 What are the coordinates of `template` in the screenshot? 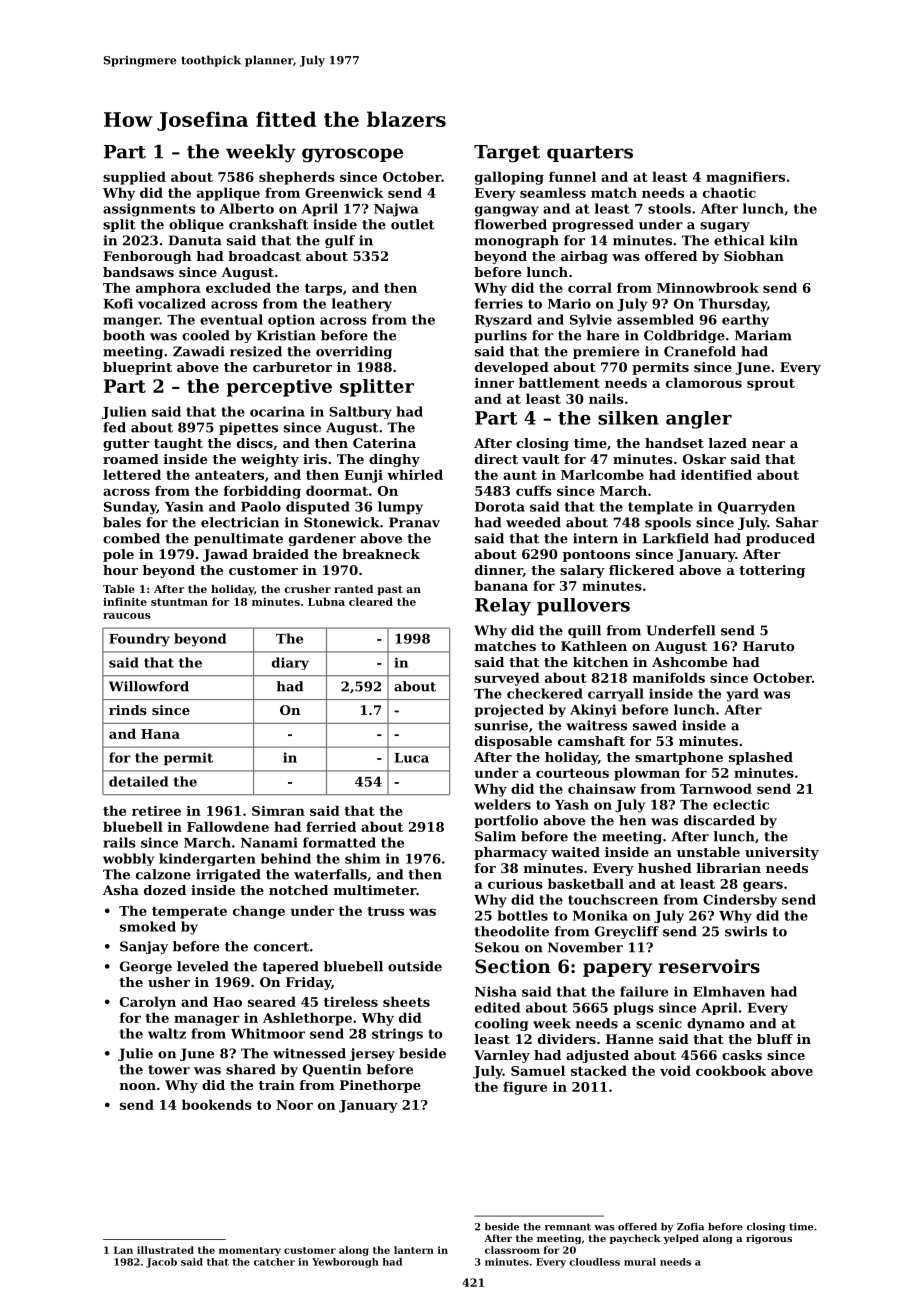 It's located at (660, 508).
